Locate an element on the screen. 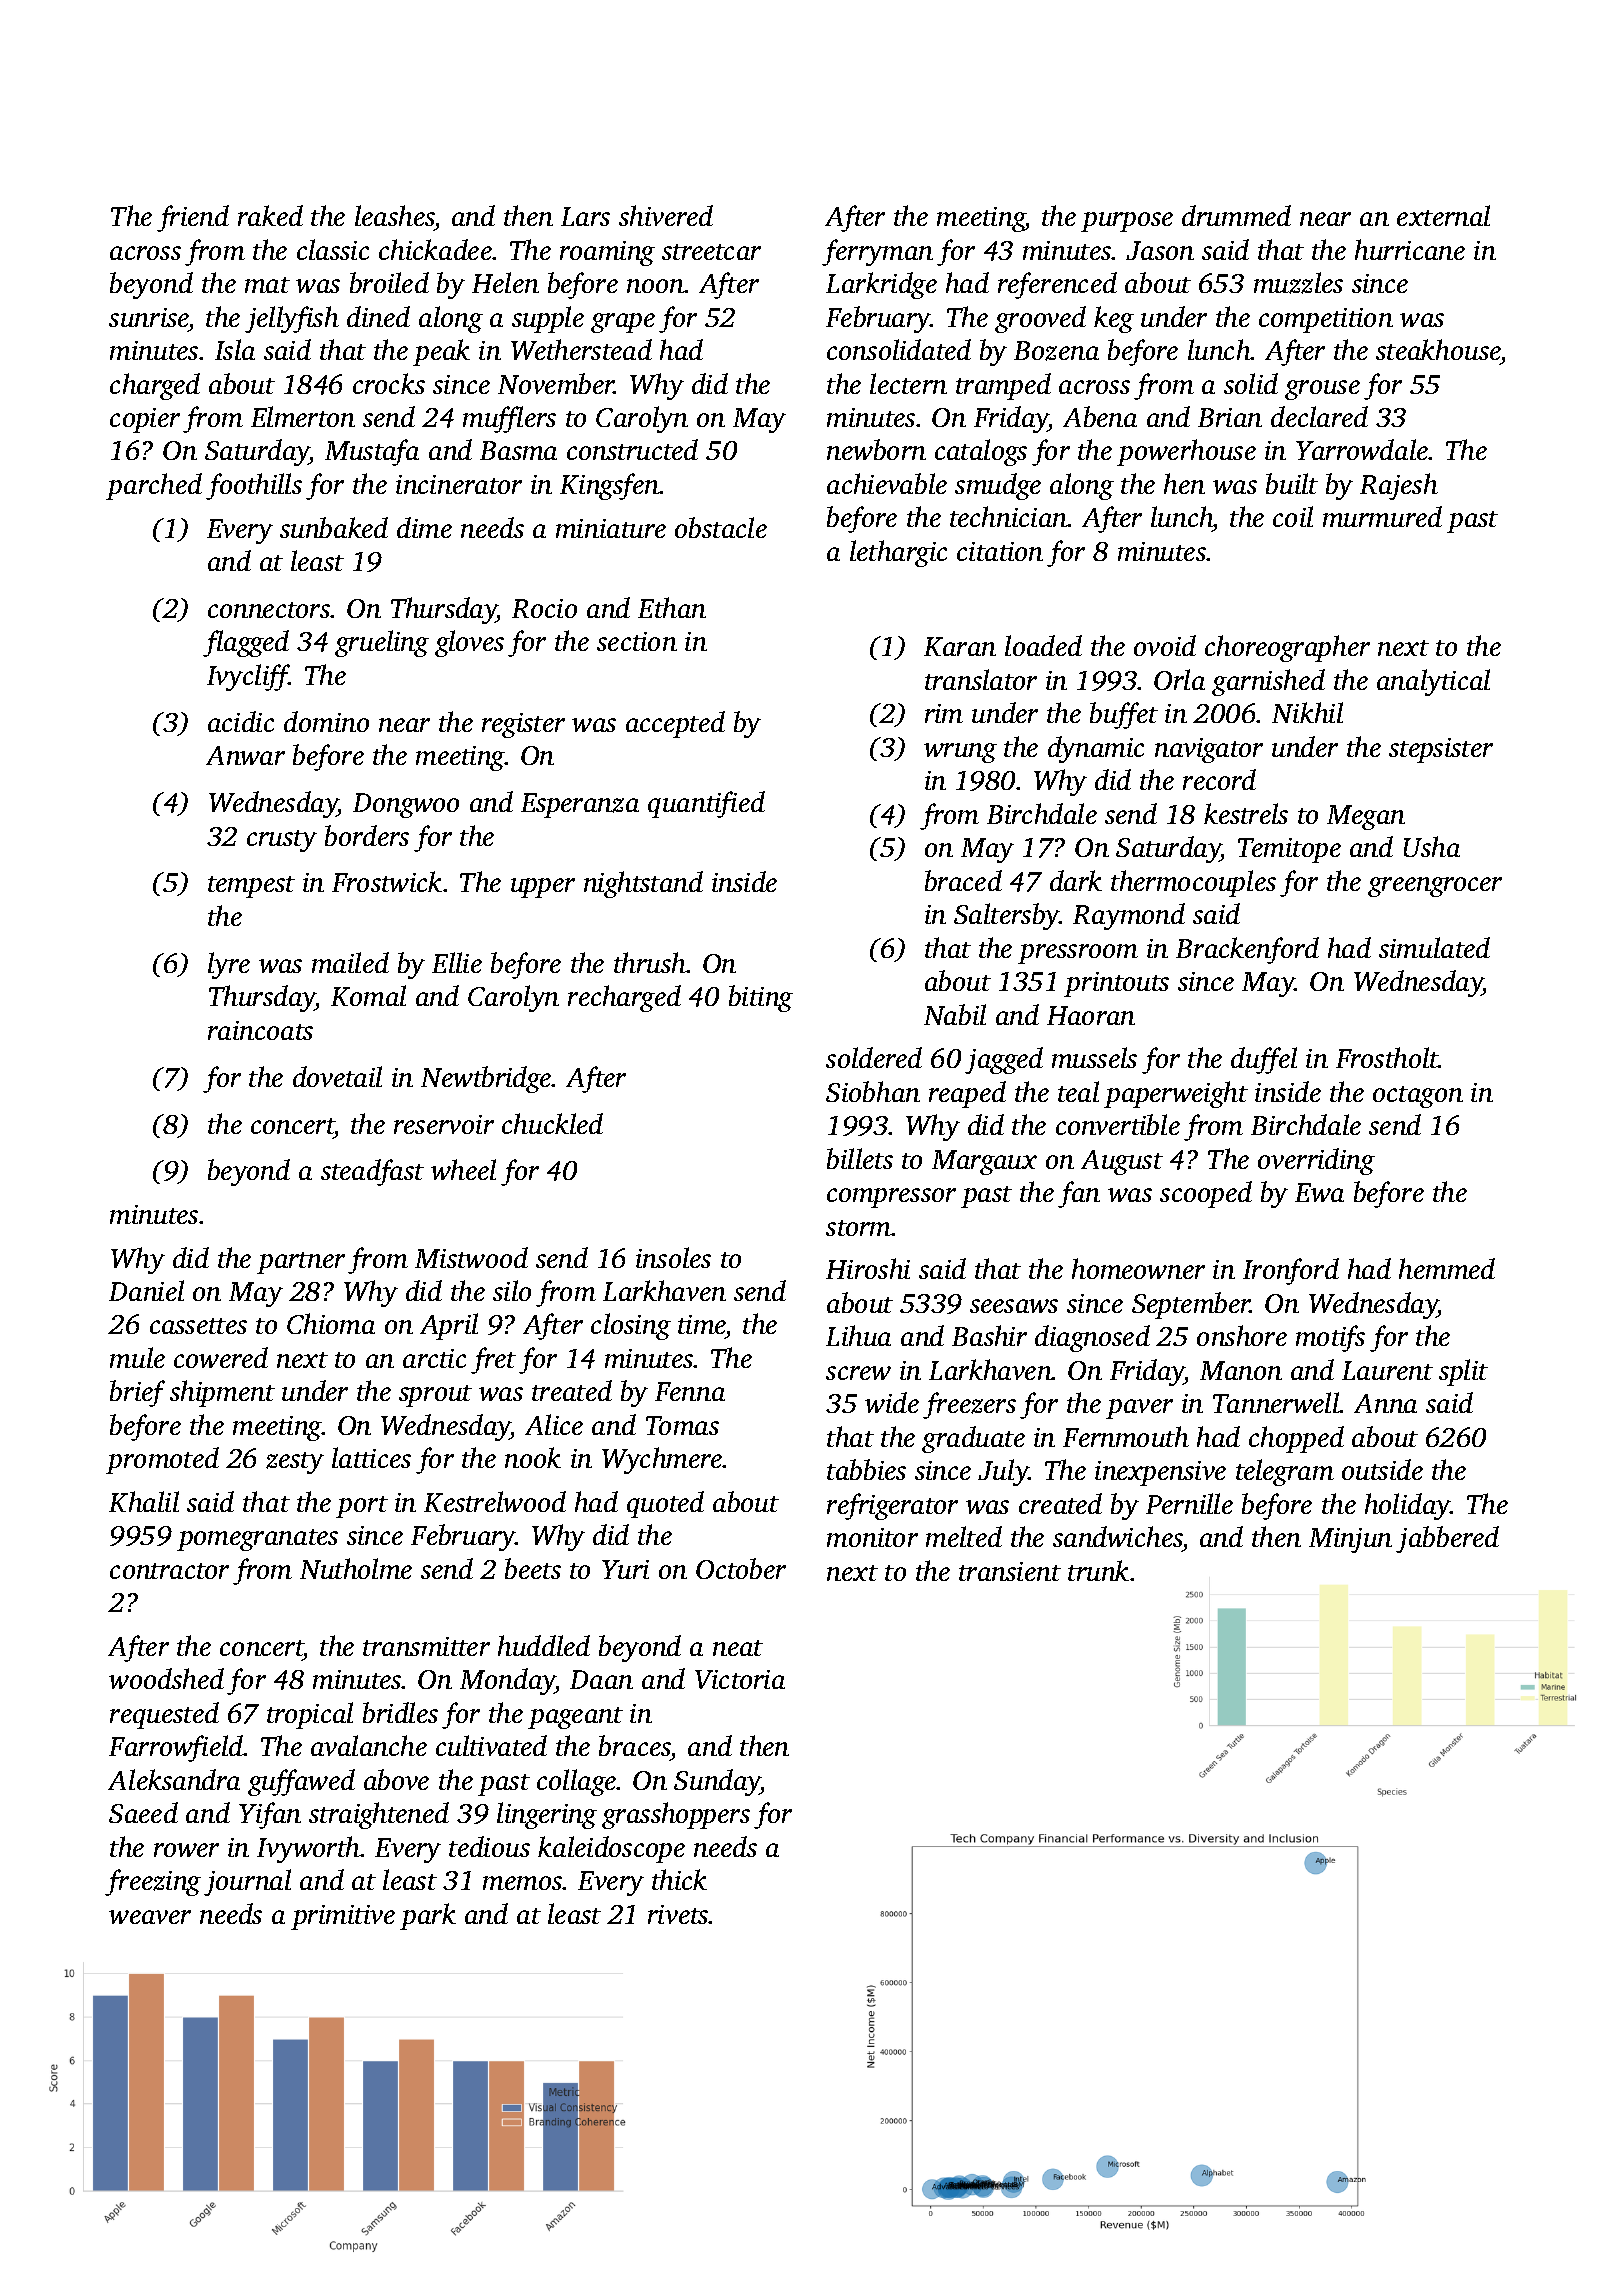 This screenshot has height=2292, width=1620. Minjun is located at coordinates (1350, 1540).
